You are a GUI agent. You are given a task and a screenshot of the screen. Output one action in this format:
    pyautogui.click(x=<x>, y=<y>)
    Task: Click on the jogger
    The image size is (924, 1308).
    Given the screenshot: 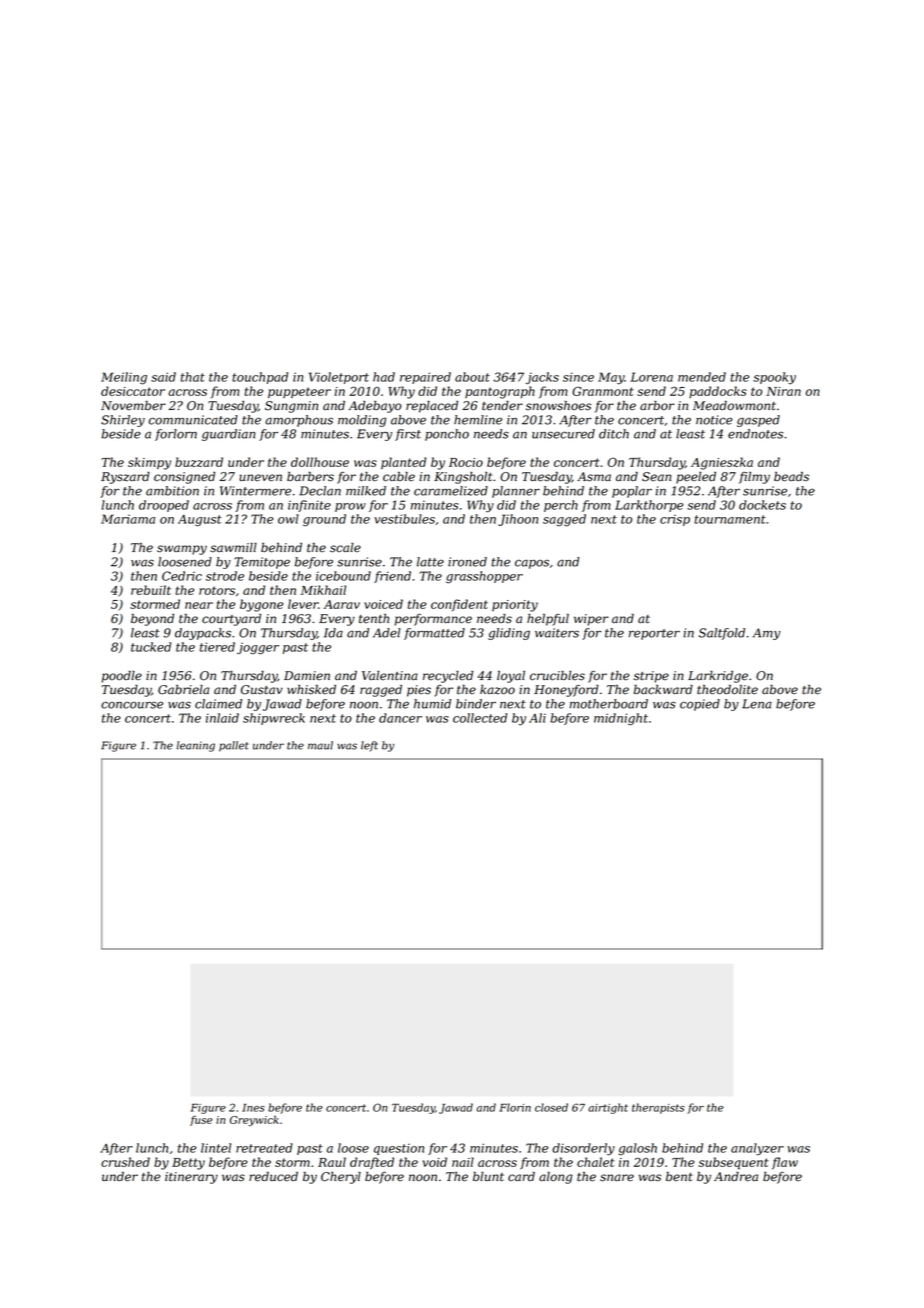 What is the action you would take?
    pyautogui.click(x=258, y=648)
